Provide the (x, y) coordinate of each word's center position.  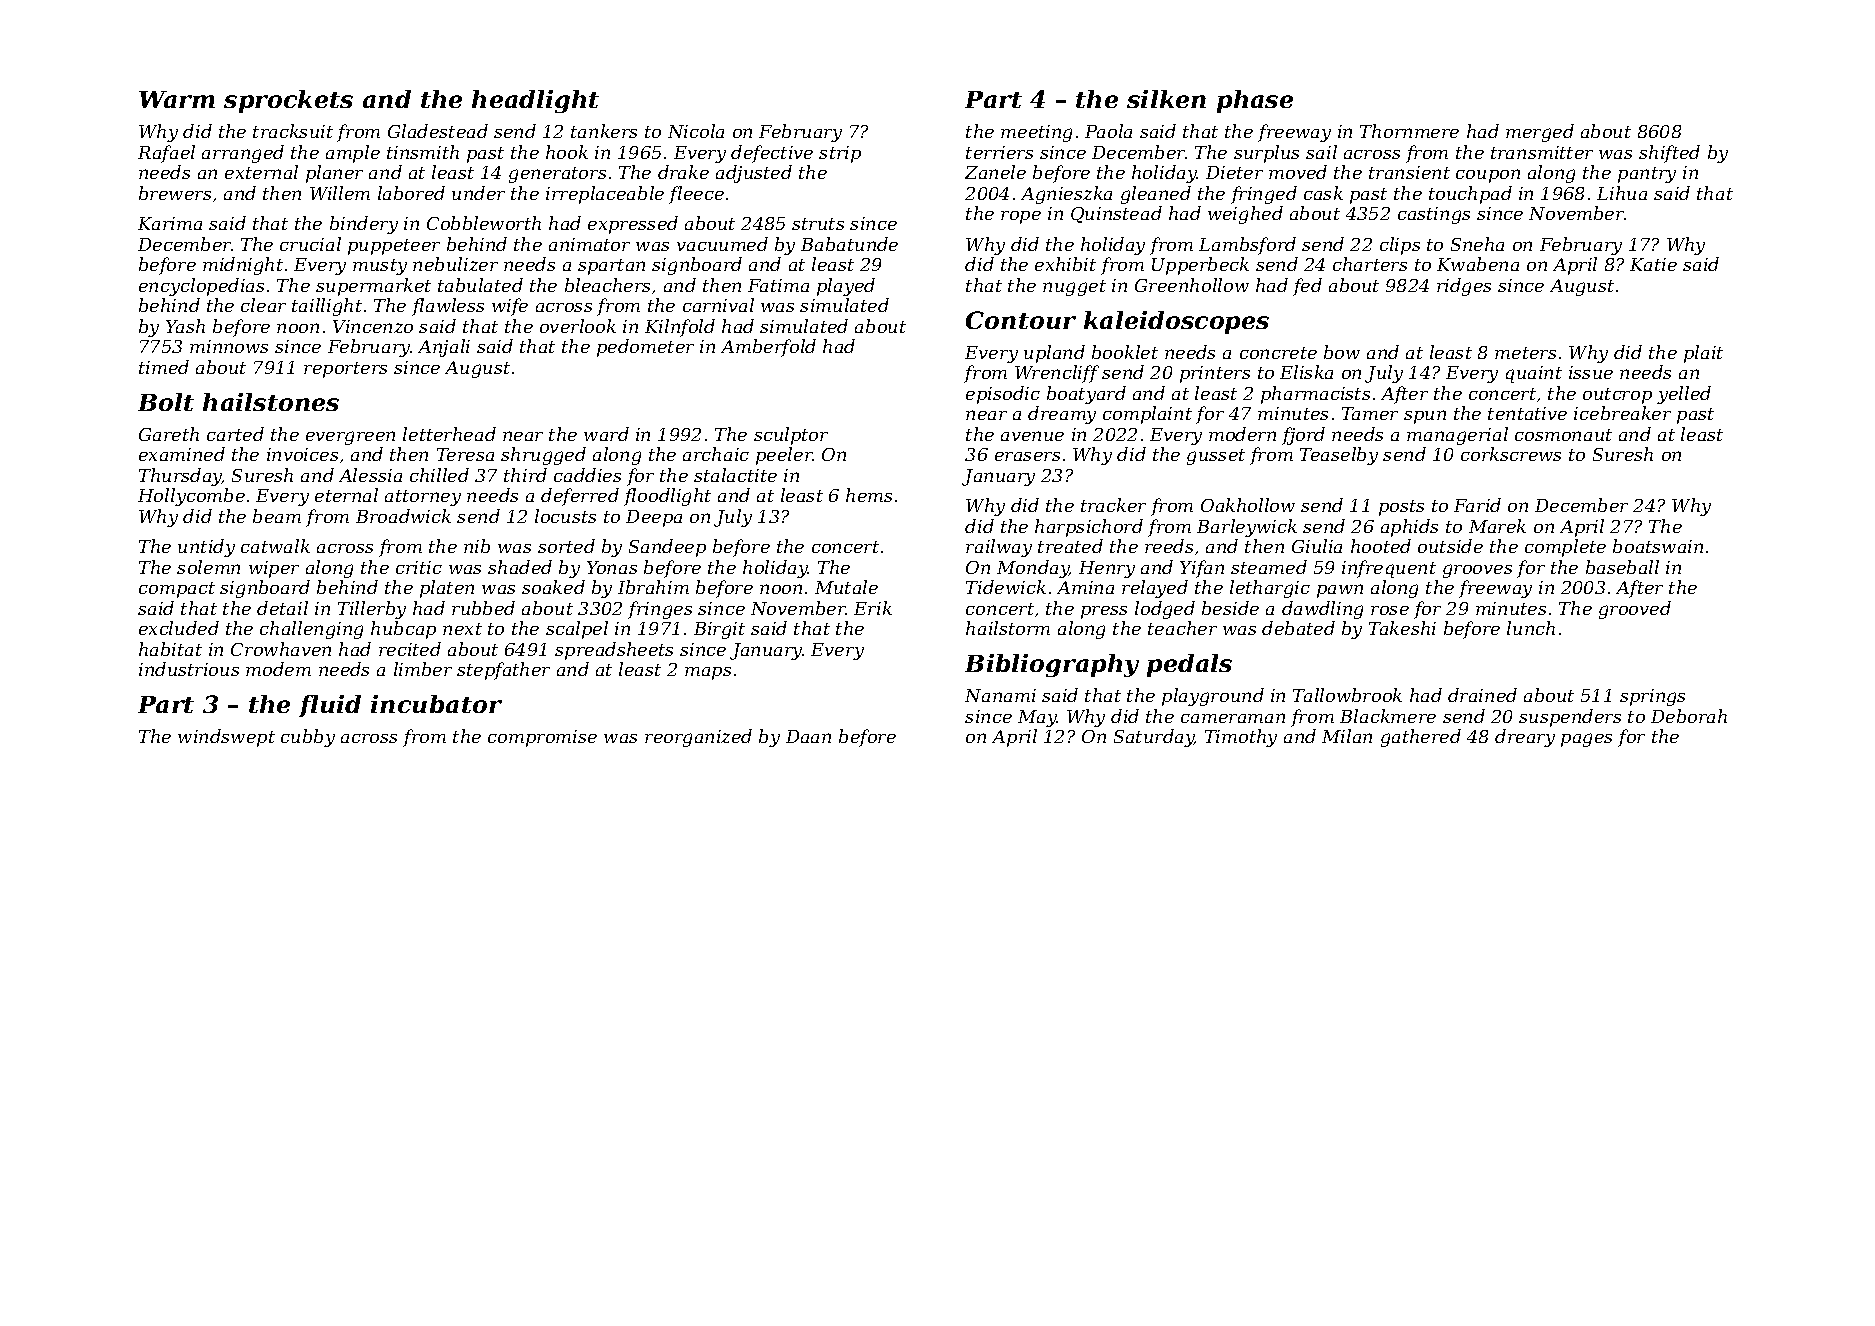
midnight (243, 266)
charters (1370, 264)
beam (277, 516)
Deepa (654, 518)
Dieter (1234, 172)
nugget (1074, 288)
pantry (1647, 175)
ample (353, 154)
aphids (1409, 528)
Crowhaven (281, 649)
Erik (873, 608)
